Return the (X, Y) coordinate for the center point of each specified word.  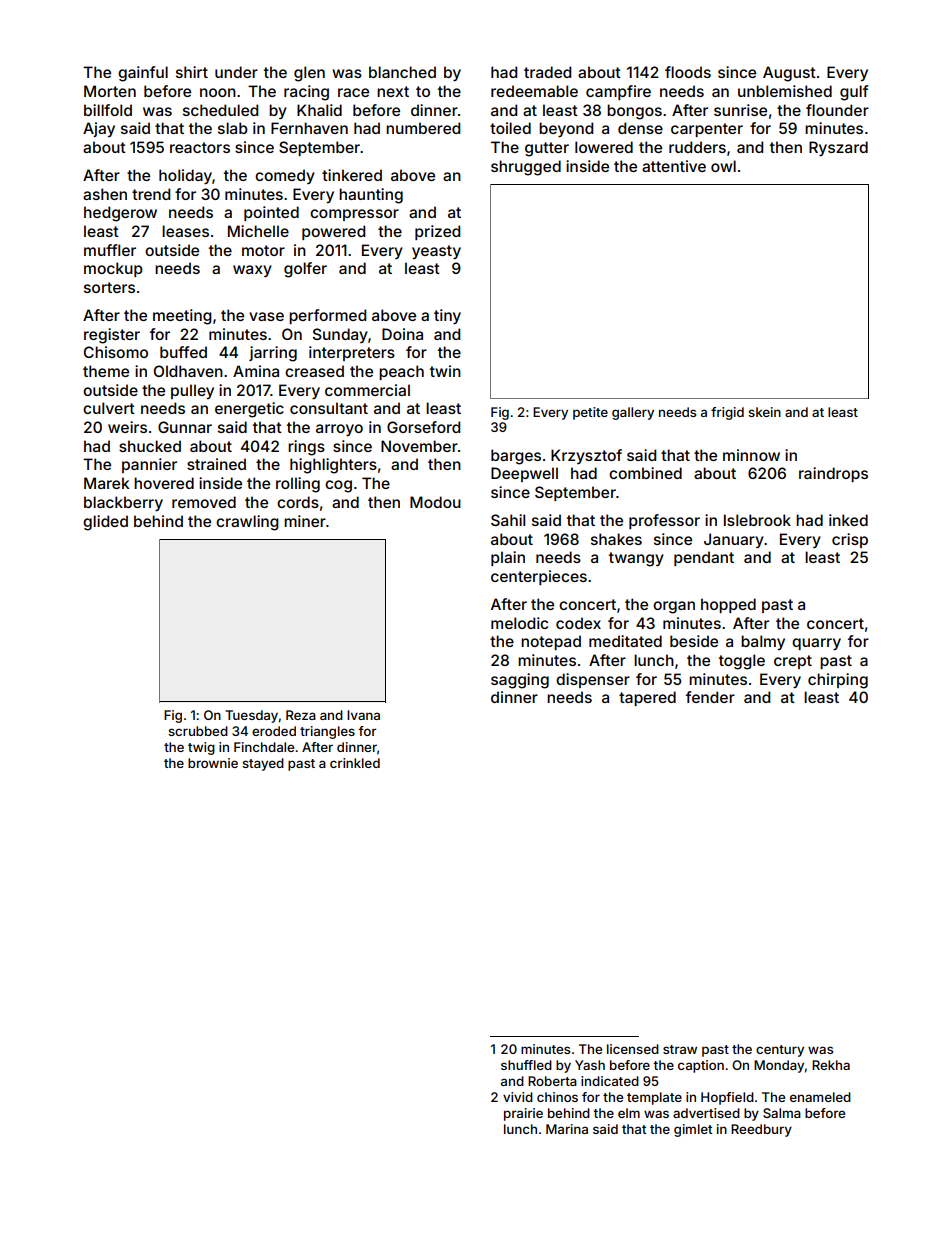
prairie (523, 1114)
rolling (298, 485)
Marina (567, 1129)
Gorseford (423, 427)
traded (547, 72)
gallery (633, 413)
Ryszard (838, 148)
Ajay (99, 129)
